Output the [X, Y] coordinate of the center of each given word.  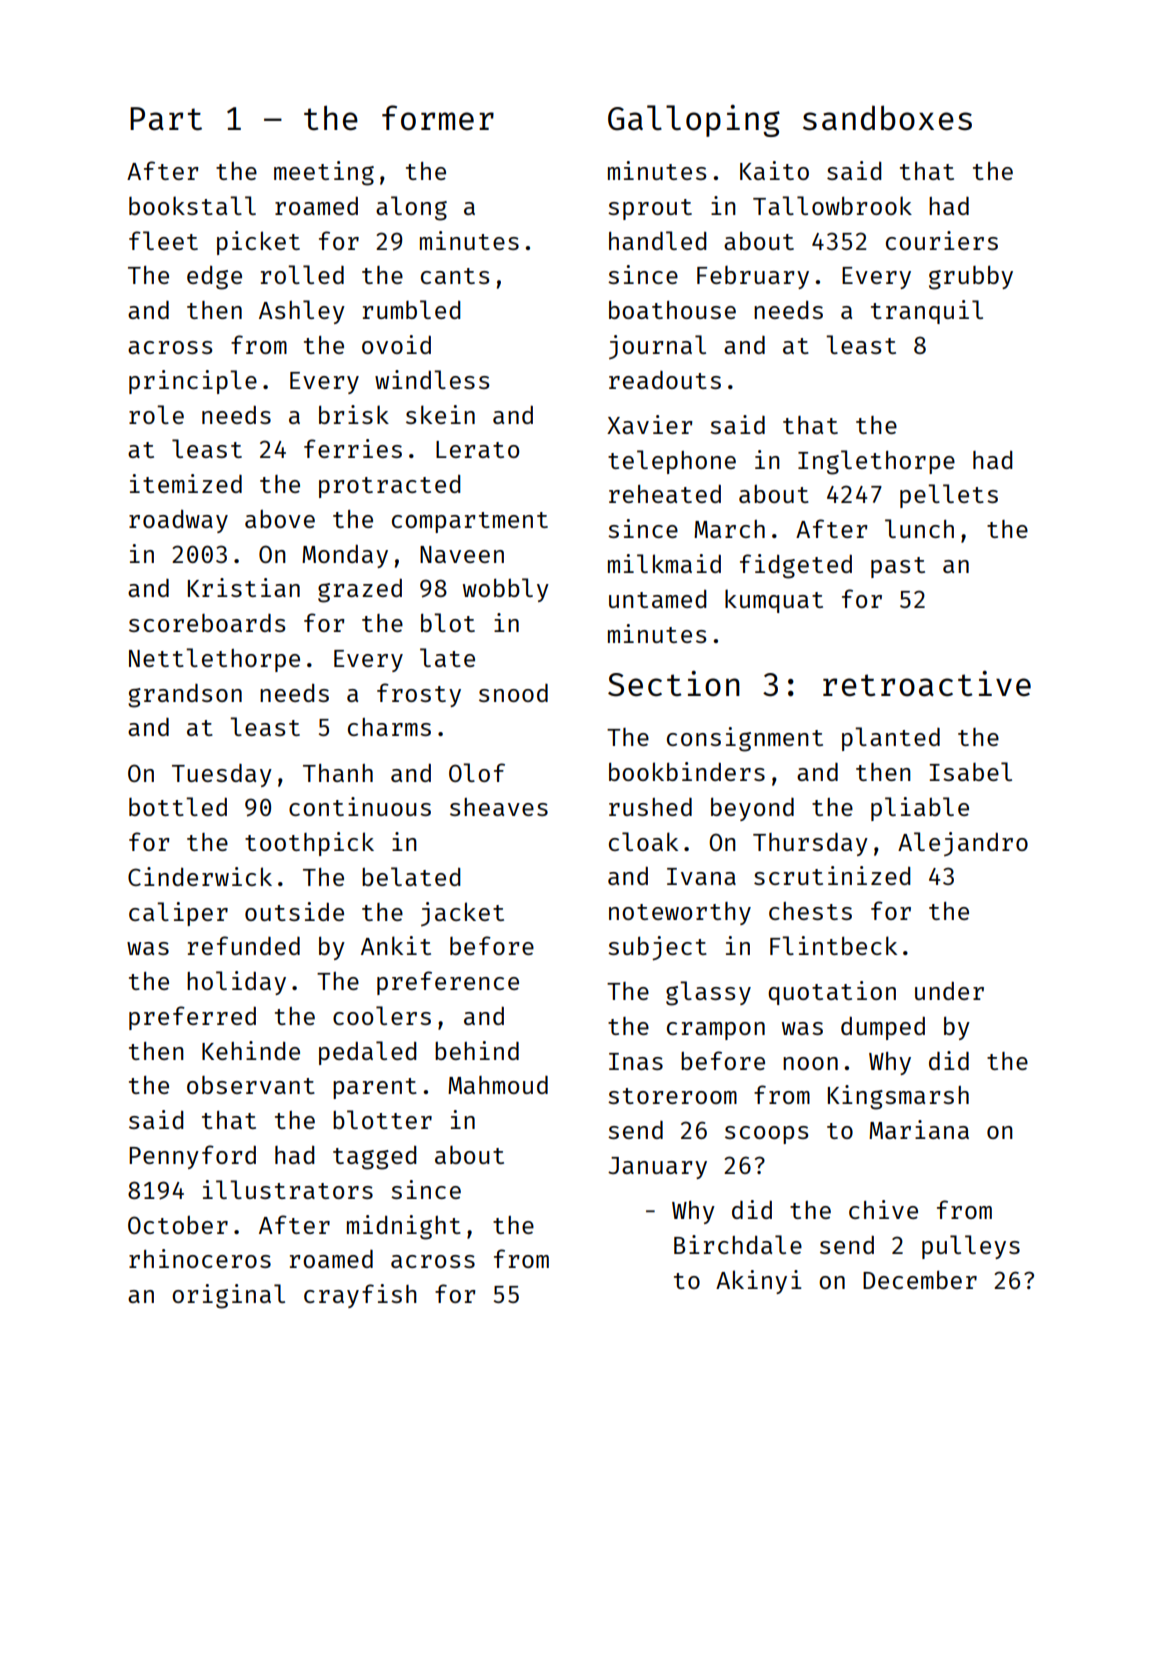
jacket [462, 914]
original [228, 1296]
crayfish [360, 1296]
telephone [672, 462]
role [156, 414]
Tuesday [222, 775]
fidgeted [796, 566]
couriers [942, 240]
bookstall [192, 205]
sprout [650, 209]
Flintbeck [833, 945]
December [920, 1279]
